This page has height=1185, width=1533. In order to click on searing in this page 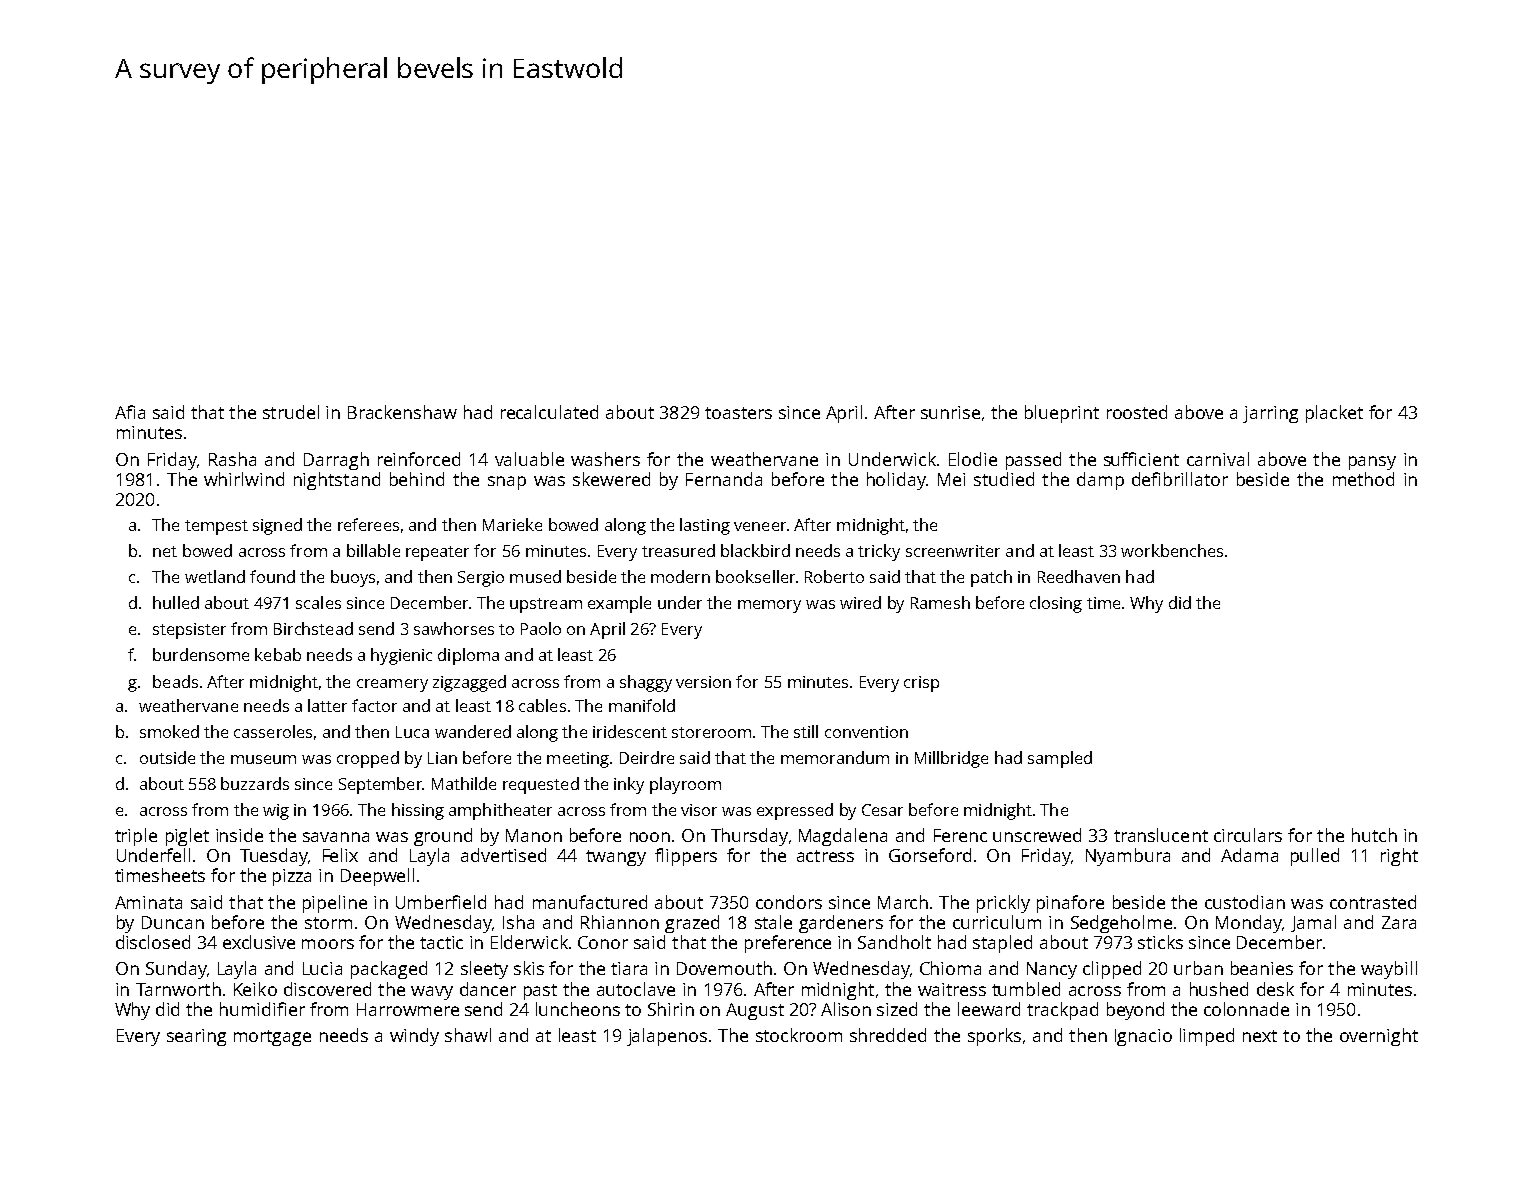, I will do `click(196, 1037)`.
